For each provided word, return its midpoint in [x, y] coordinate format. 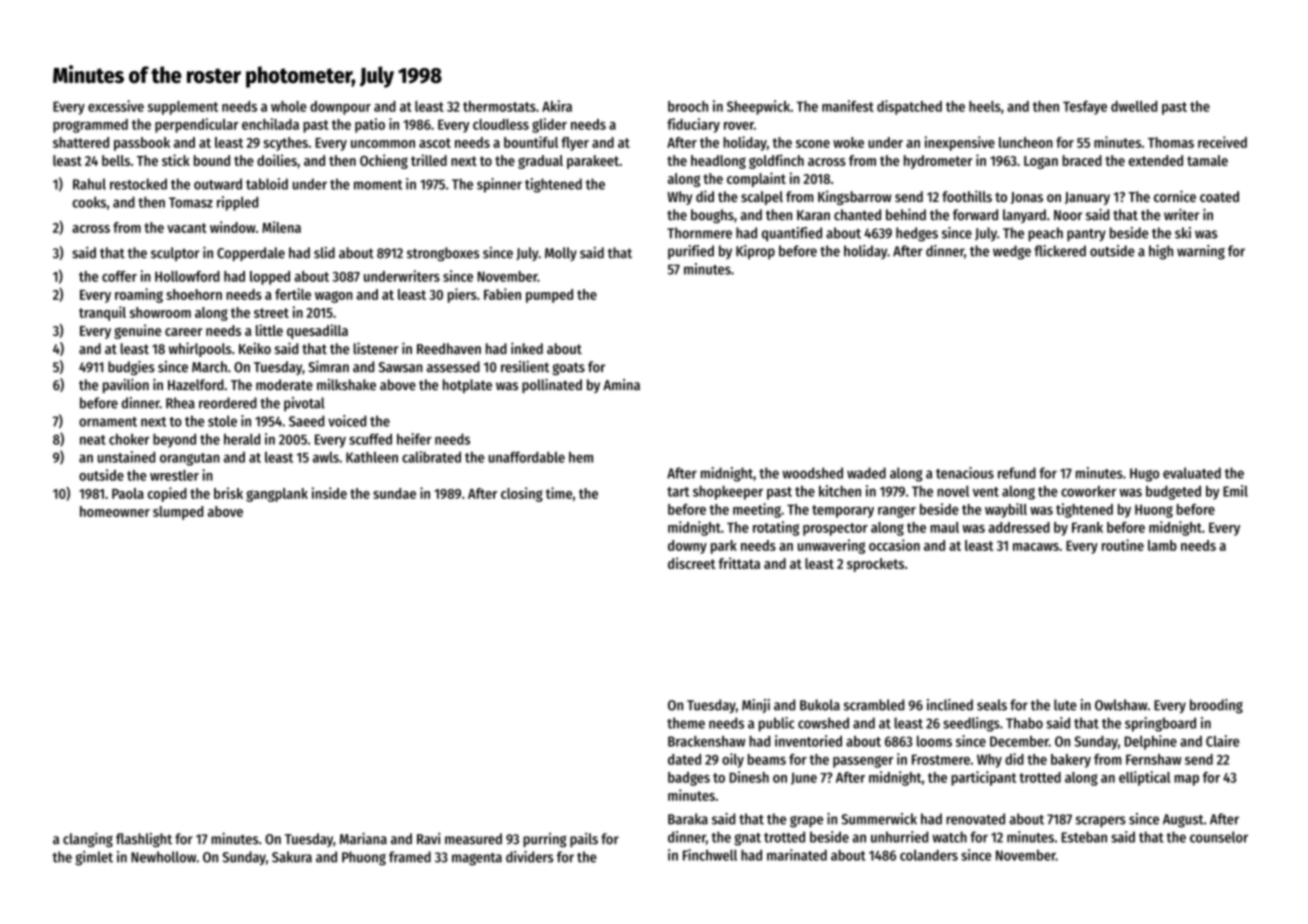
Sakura [292, 857]
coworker [1088, 491]
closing [522, 494]
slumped [178, 513]
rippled [237, 203]
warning [1201, 252]
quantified [792, 234]
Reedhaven [449, 348]
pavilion [126, 386]
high [1161, 252]
